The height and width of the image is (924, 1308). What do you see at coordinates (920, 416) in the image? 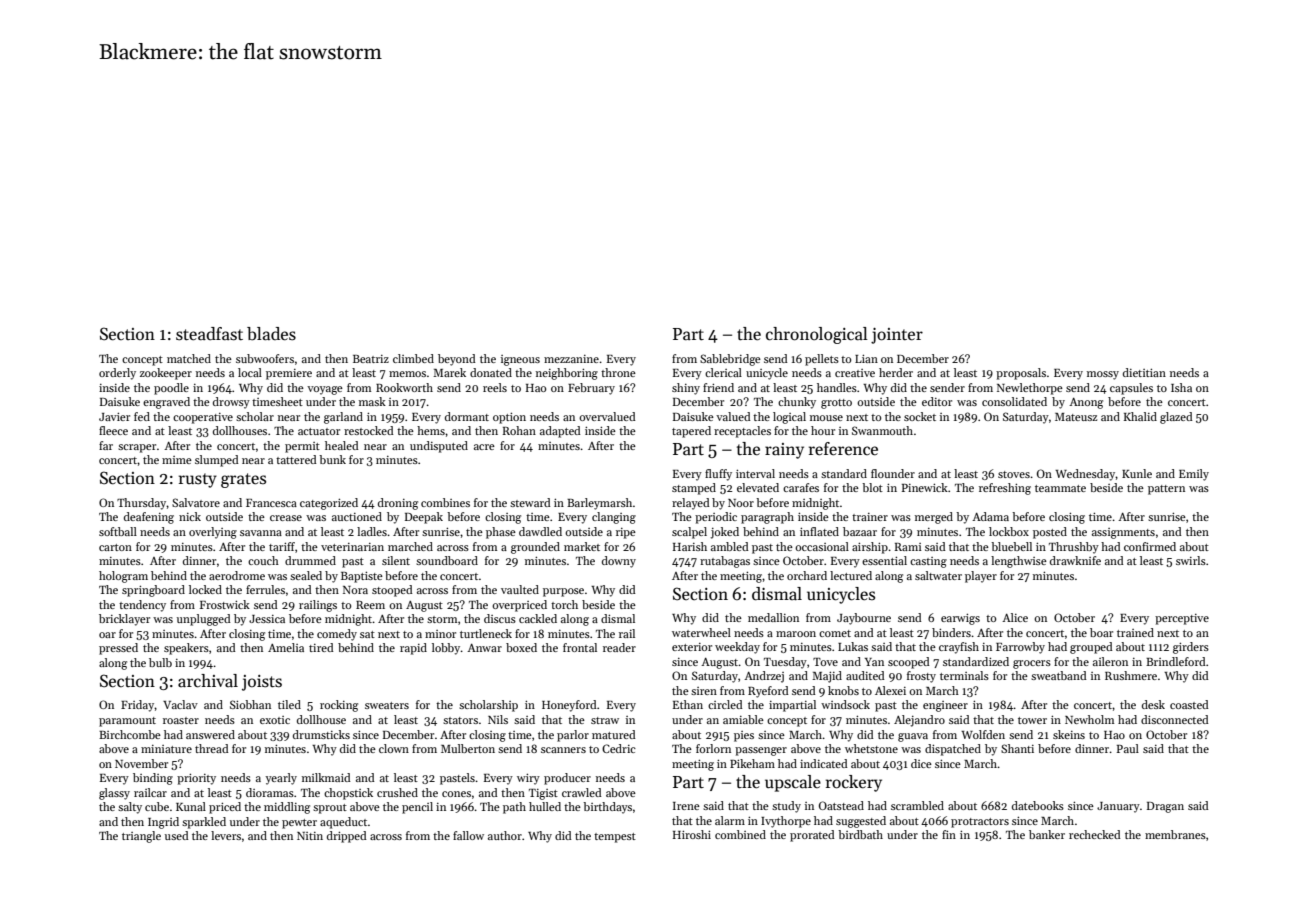
I see `socket` at bounding box center [920, 416].
